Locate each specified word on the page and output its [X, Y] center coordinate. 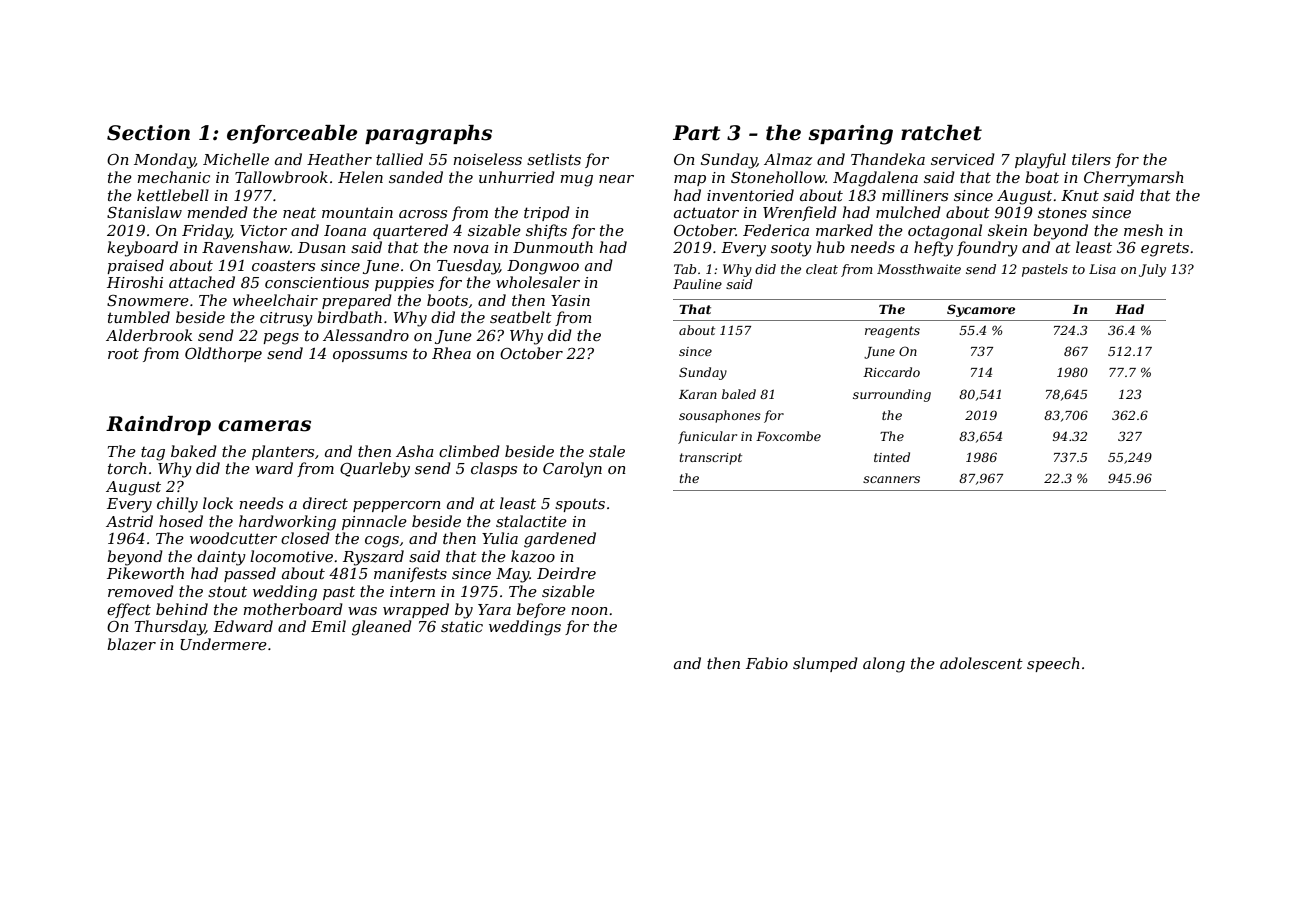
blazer [131, 644]
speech [1053, 664]
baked [194, 451]
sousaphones [720, 416]
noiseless [487, 159]
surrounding [892, 395]
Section [148, 133]
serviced [963, 159]
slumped [825, 664]
